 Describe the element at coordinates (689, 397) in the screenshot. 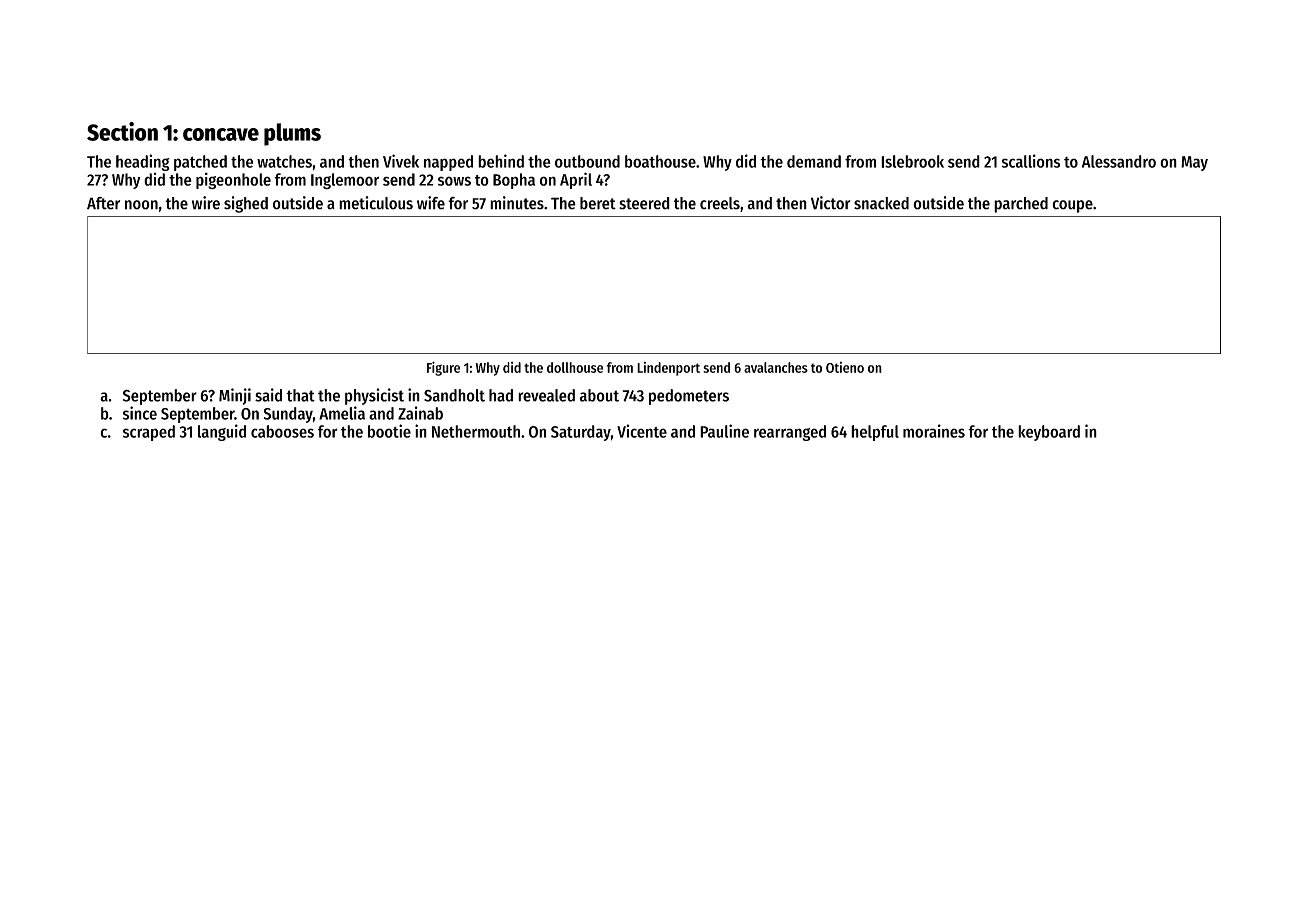

I see `pedometers` at that location.
